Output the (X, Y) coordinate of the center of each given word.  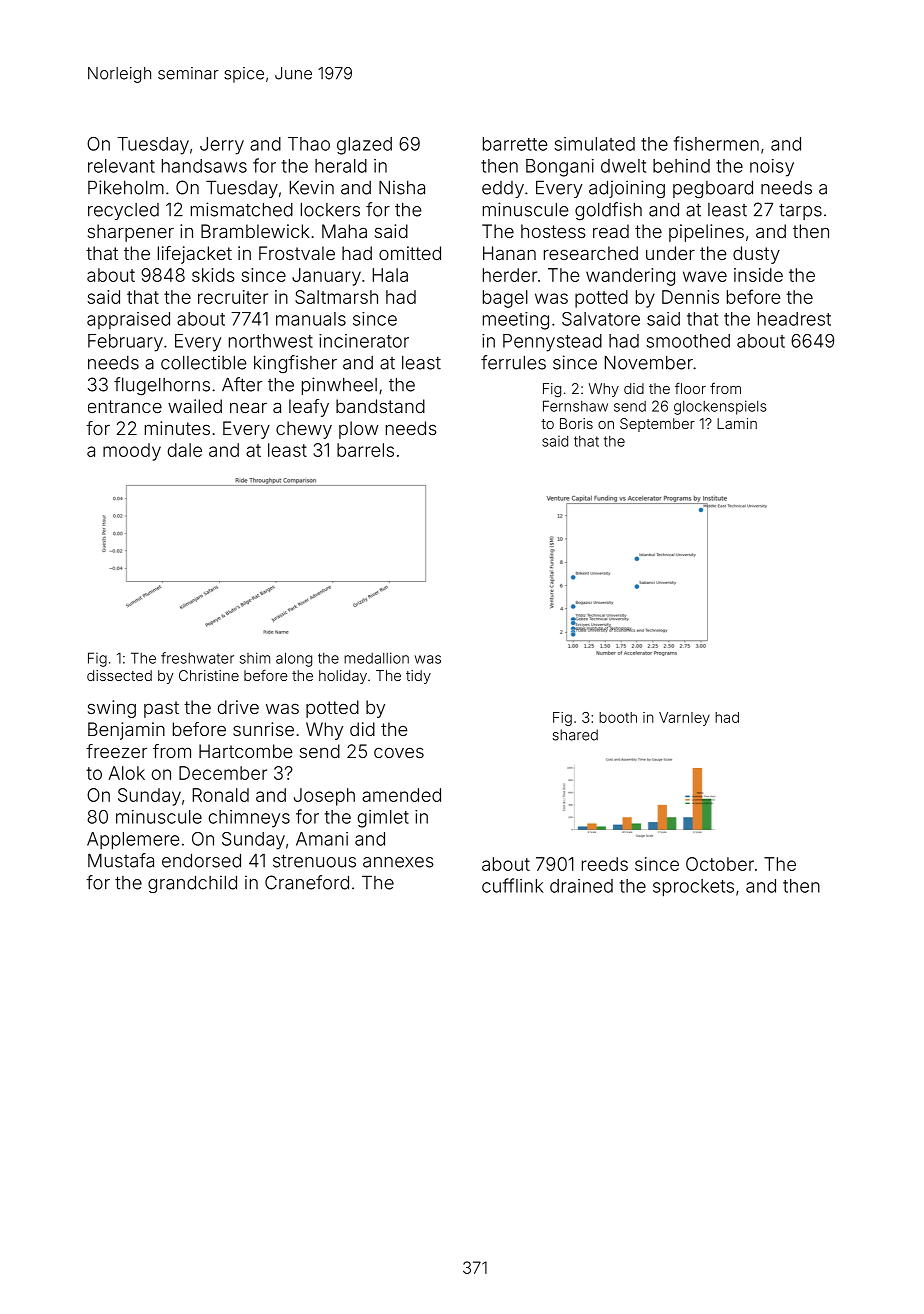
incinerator (364, 341)
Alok (126, 773)
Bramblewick (255, 231)
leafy (309, 408)
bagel (505, 299)
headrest (794, 319)
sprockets (693, 888)
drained (581, 886)
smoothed (688, 341)
